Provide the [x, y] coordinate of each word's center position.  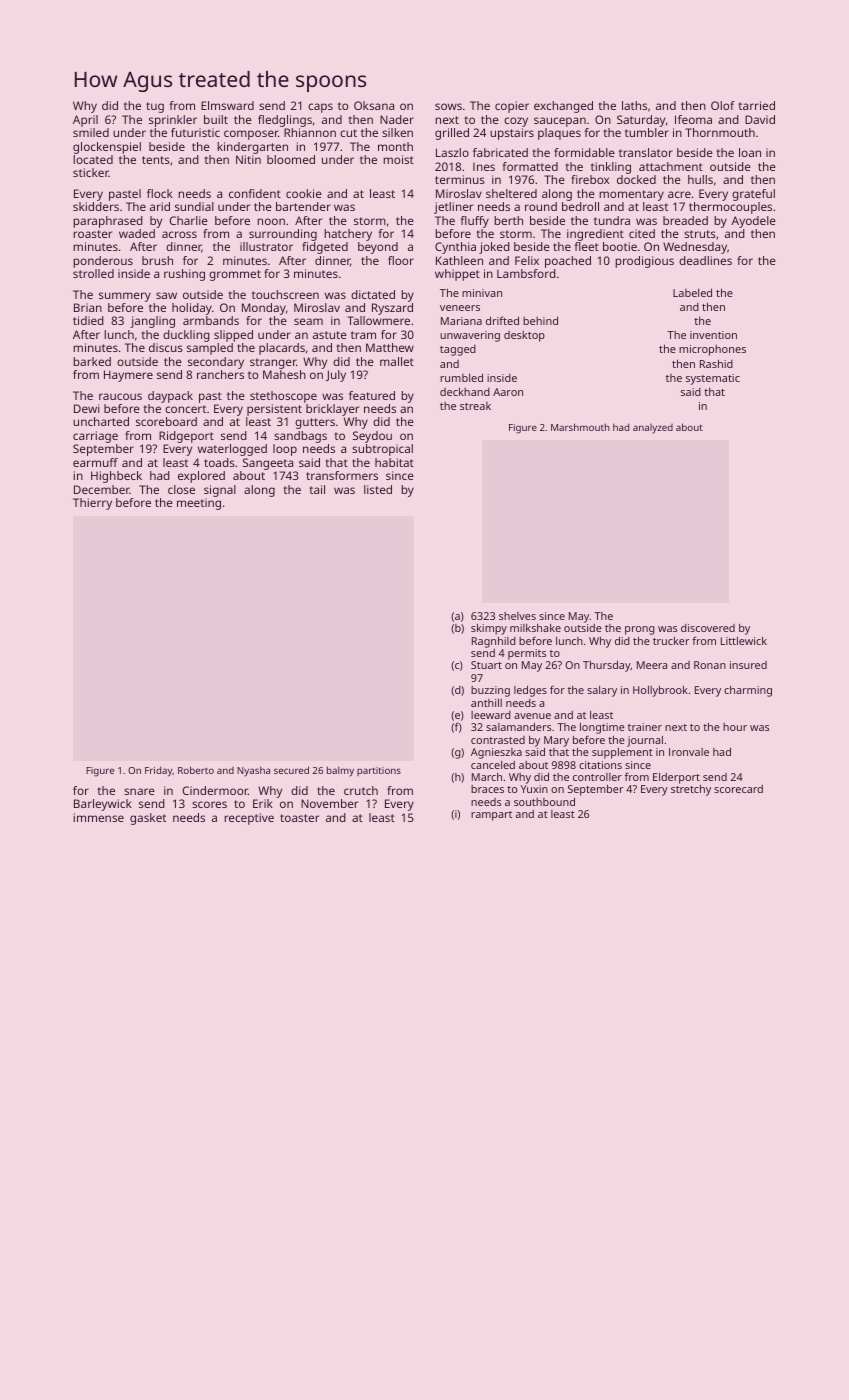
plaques [559, 134]
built [216, 119]
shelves [517, 616]
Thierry [92, 504]
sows [448, 106]
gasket [148, 819]
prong [640, 630]
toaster [299, 818]
